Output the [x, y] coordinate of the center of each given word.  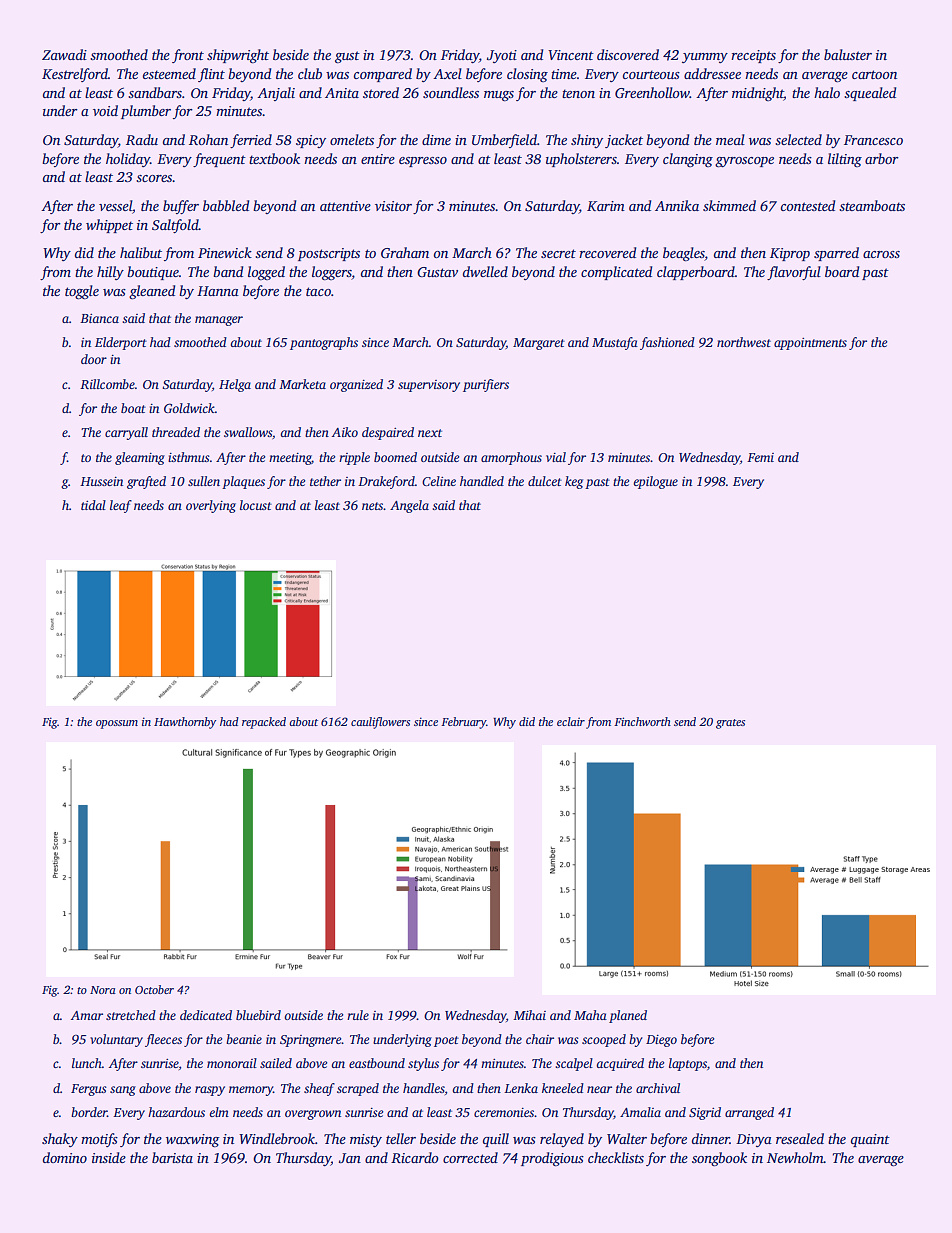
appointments [810, 344]
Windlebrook [277, 1138]
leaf [121, 506]
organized [356, 385]
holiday [128, 160]
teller [401, 1138]
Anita [342, 93]
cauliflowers [380, 723]
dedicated [206, 1015]
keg [574, 482]
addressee [712, 73]
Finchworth [642, 721]
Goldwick [189, 408]
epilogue [656, 482]
